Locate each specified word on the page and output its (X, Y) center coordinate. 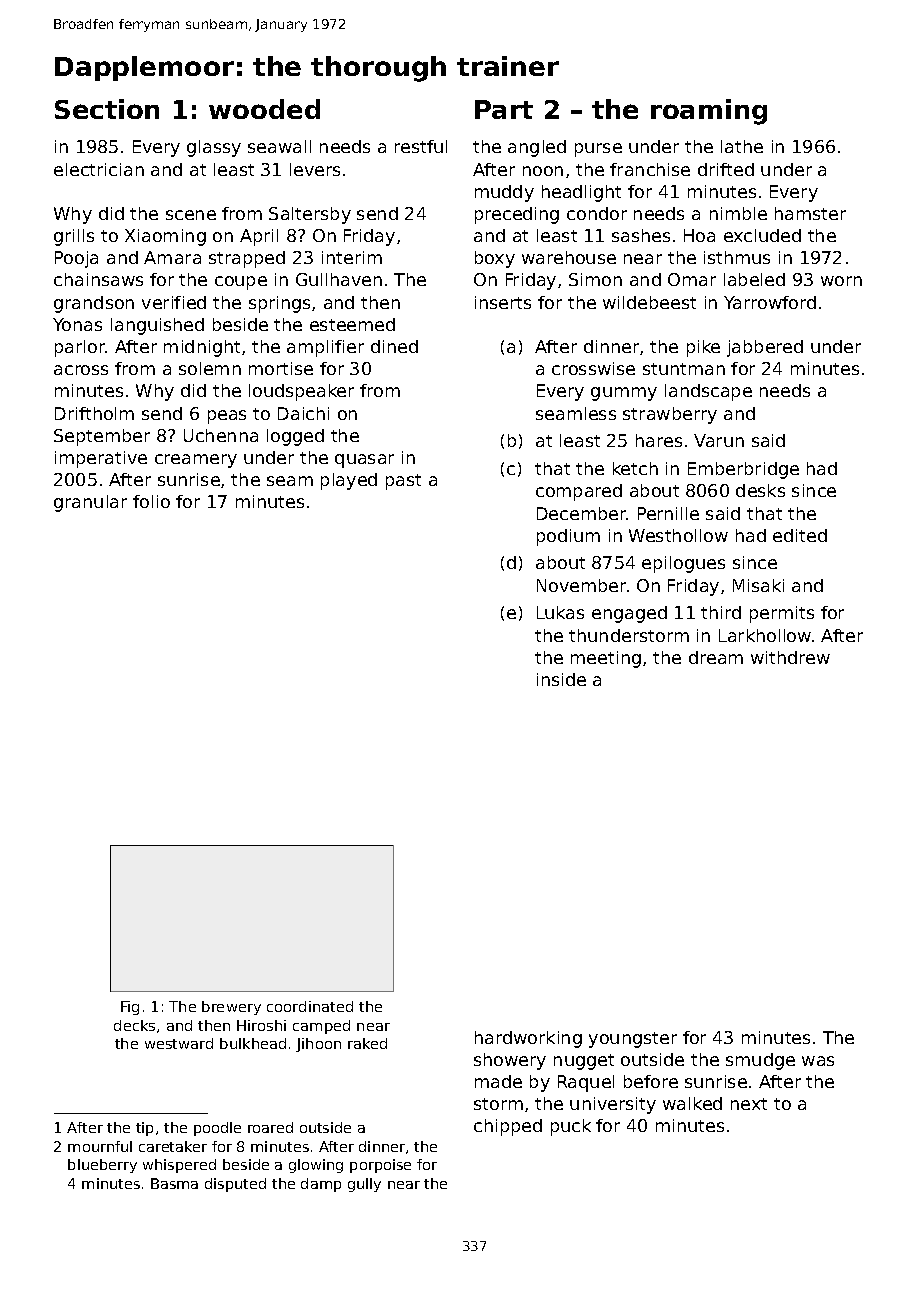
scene (191, 215)
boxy (495, 259)
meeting (606, 659)
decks (134, 1025)
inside (561, 679)
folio (151, 501)
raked (367, 1043)
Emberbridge (743, 470)
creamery (196, 461)
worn (841, 281)
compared (579, 492)
